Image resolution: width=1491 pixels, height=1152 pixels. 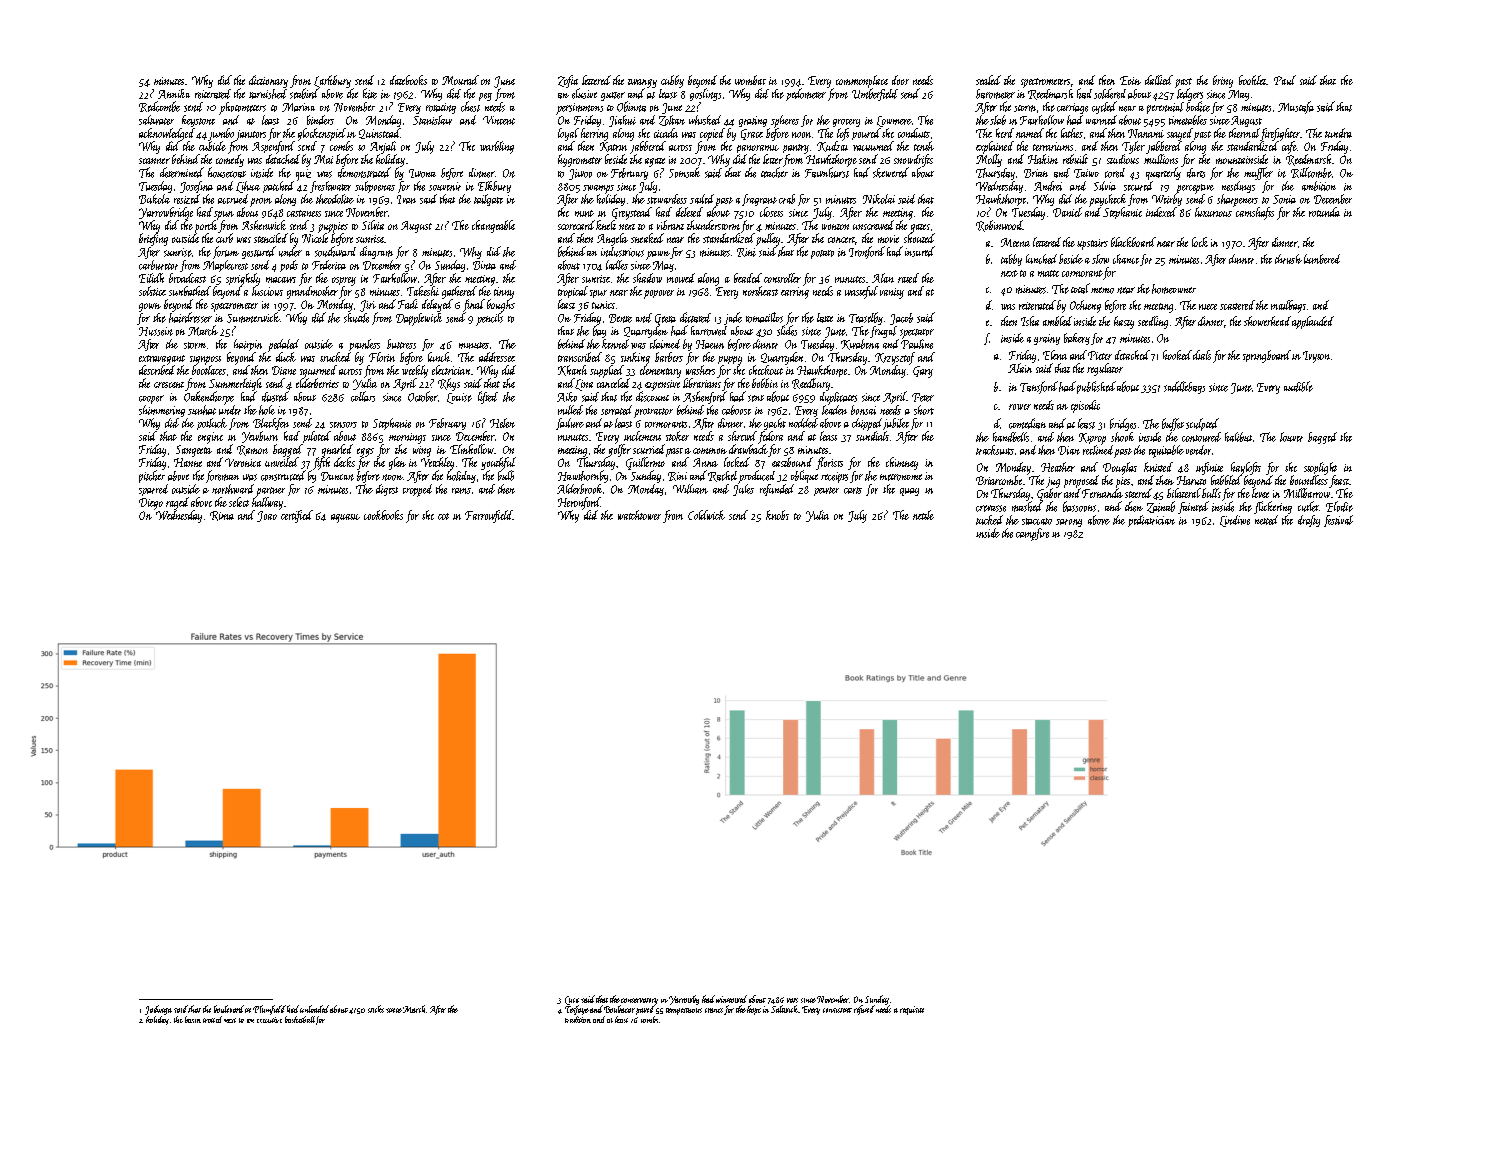 What do you see at coordinates (1159, 80) in the screenshot?
I see `dallied` at bounding box center [1159, 80].
